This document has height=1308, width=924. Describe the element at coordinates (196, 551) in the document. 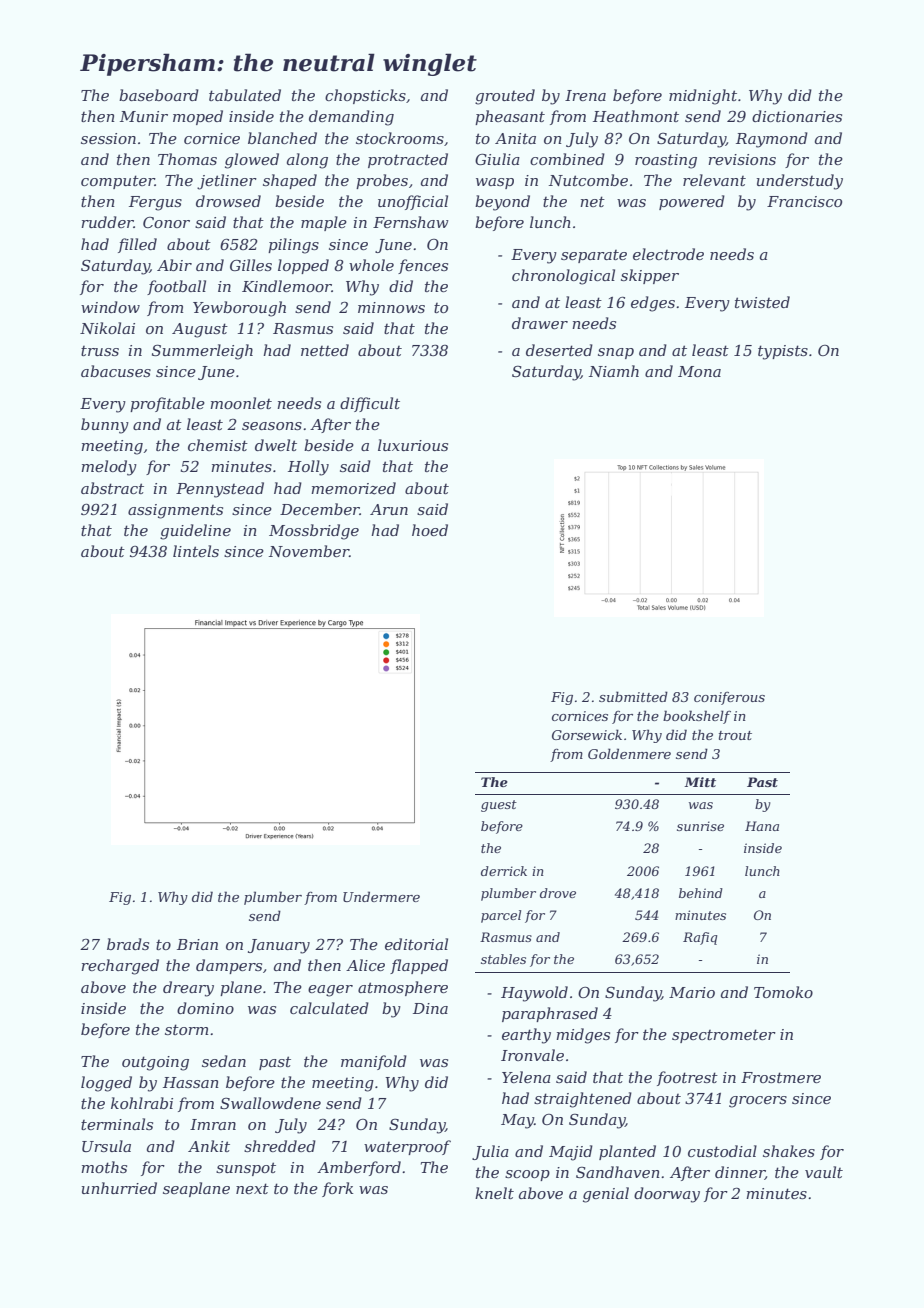

I see `lintels` at that location.
